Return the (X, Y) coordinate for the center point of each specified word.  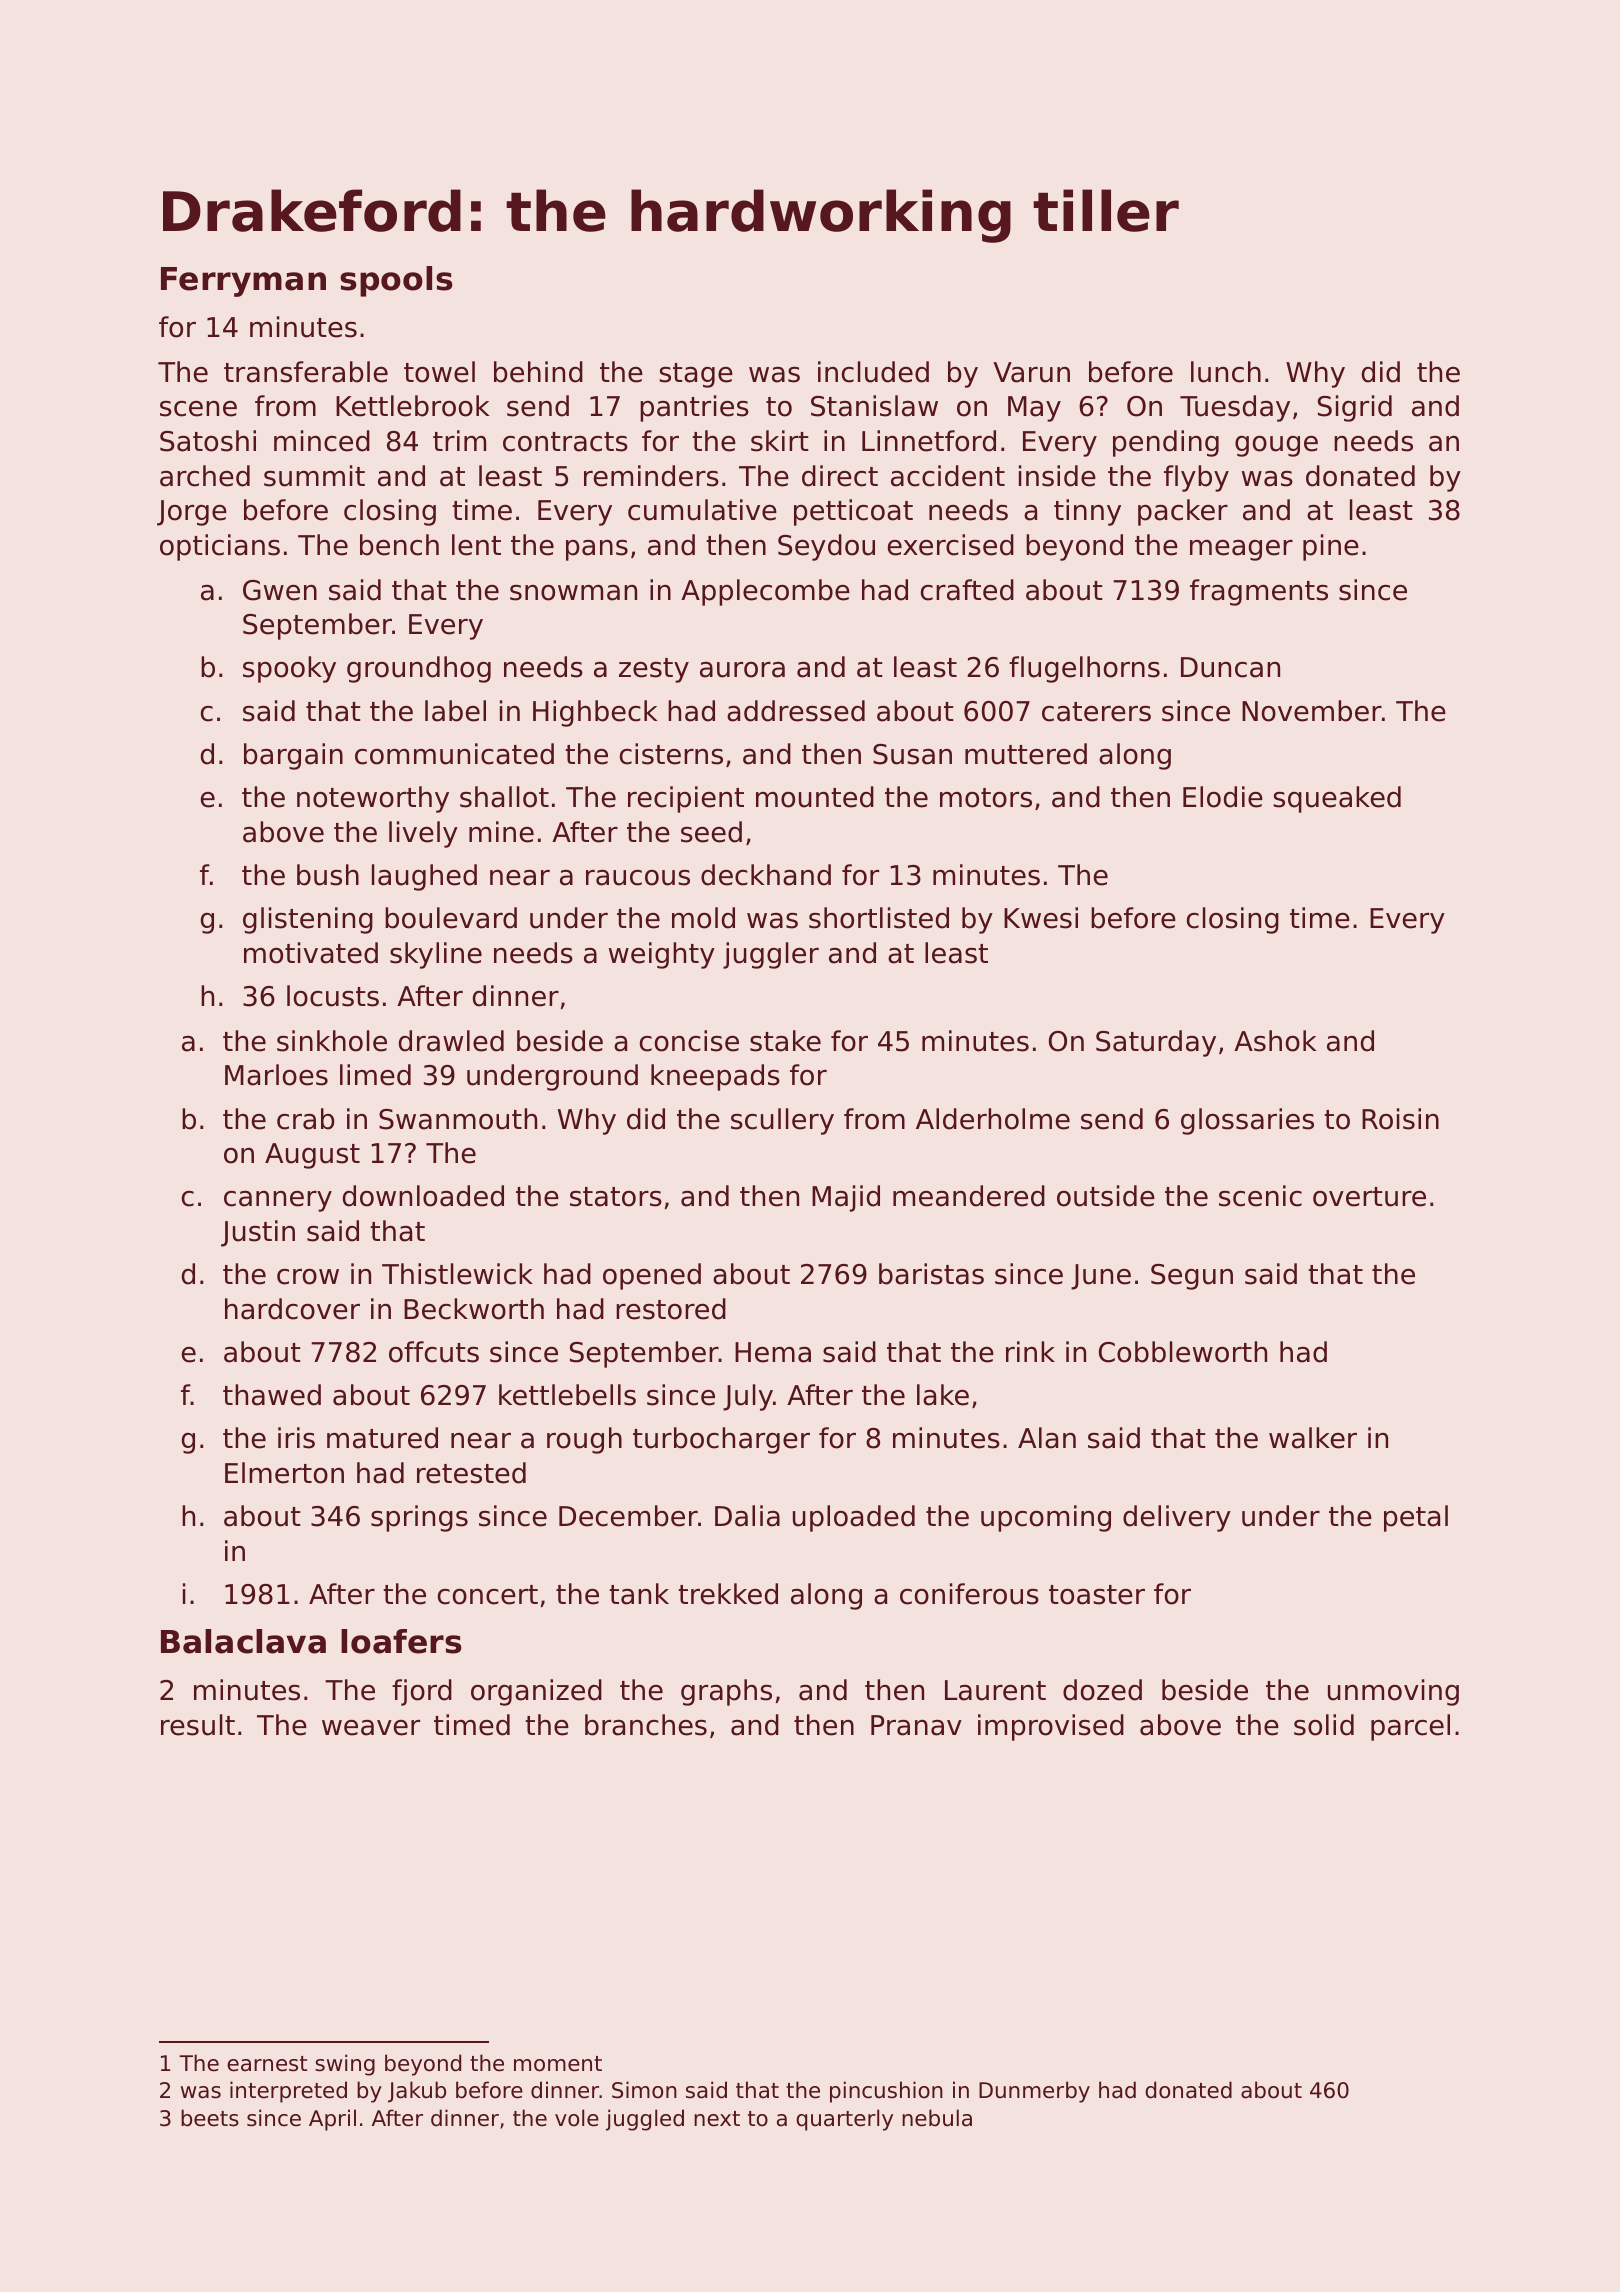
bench (399, 545)
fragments (1259, 592)
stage (696, 375)
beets (210, 2118)
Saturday (1156, 1043)
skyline (436, 955)
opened (652, 1276)
